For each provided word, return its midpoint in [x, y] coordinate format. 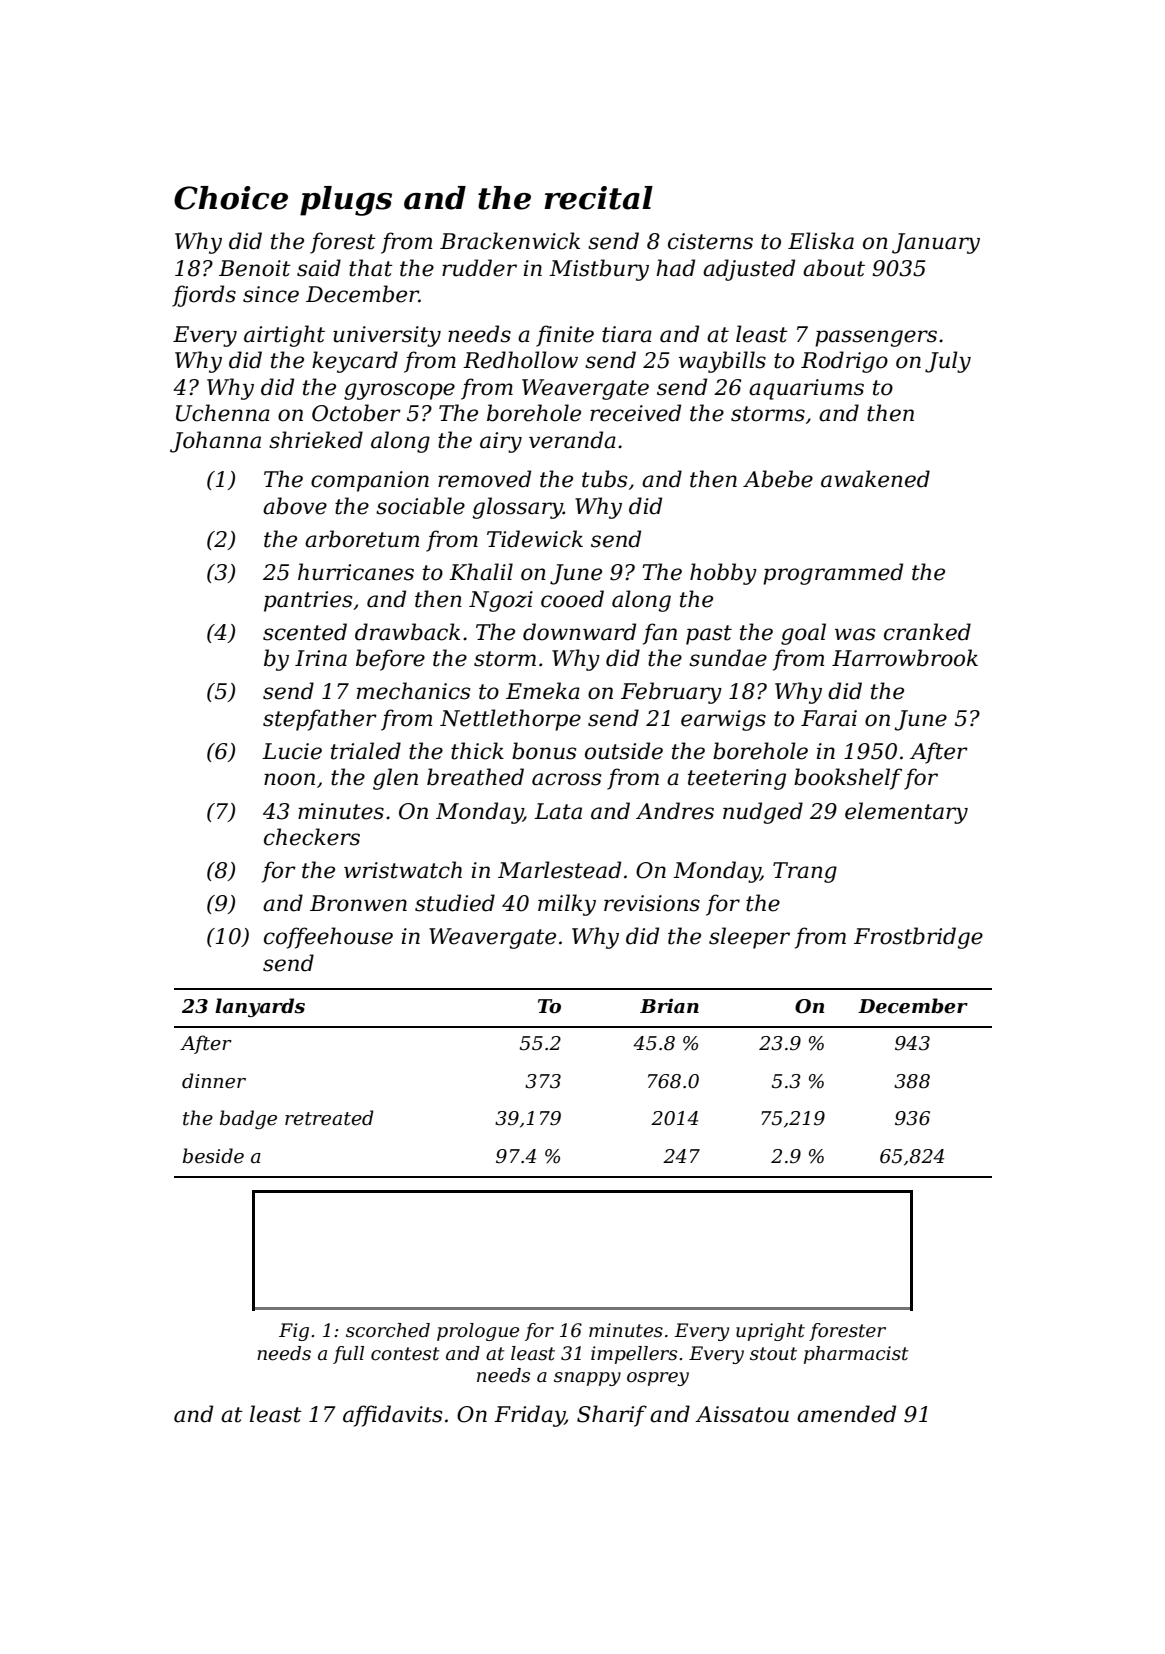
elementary [906, 813]
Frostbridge [918, 938]
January [936, 243]
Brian [669, 1006]
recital [598, 198]
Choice [231, 198]
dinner [214, 1081]
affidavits [392, 1416]
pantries [308, 601]
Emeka [543, 691]
